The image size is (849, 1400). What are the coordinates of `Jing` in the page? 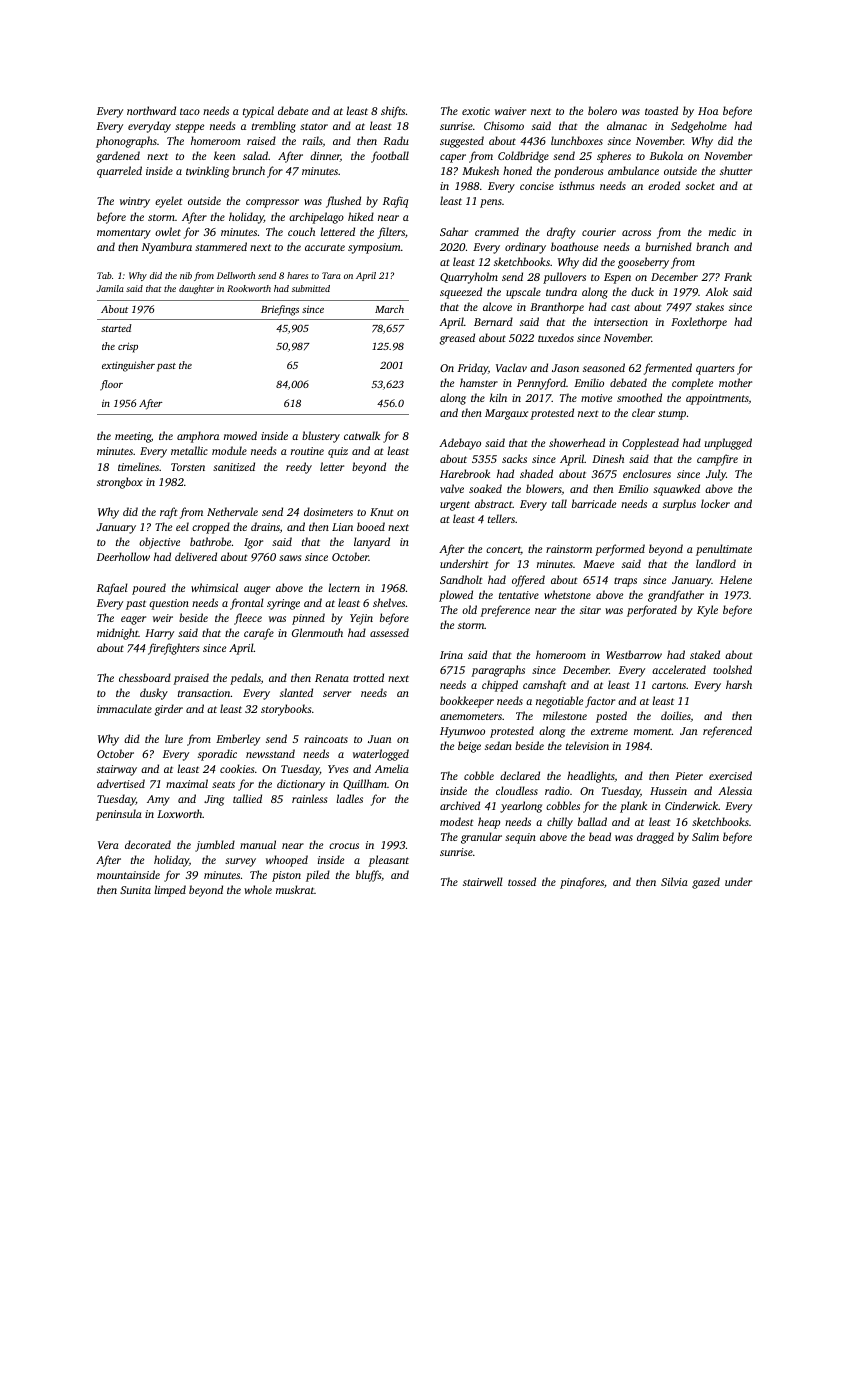 It's located at (214, 800).
